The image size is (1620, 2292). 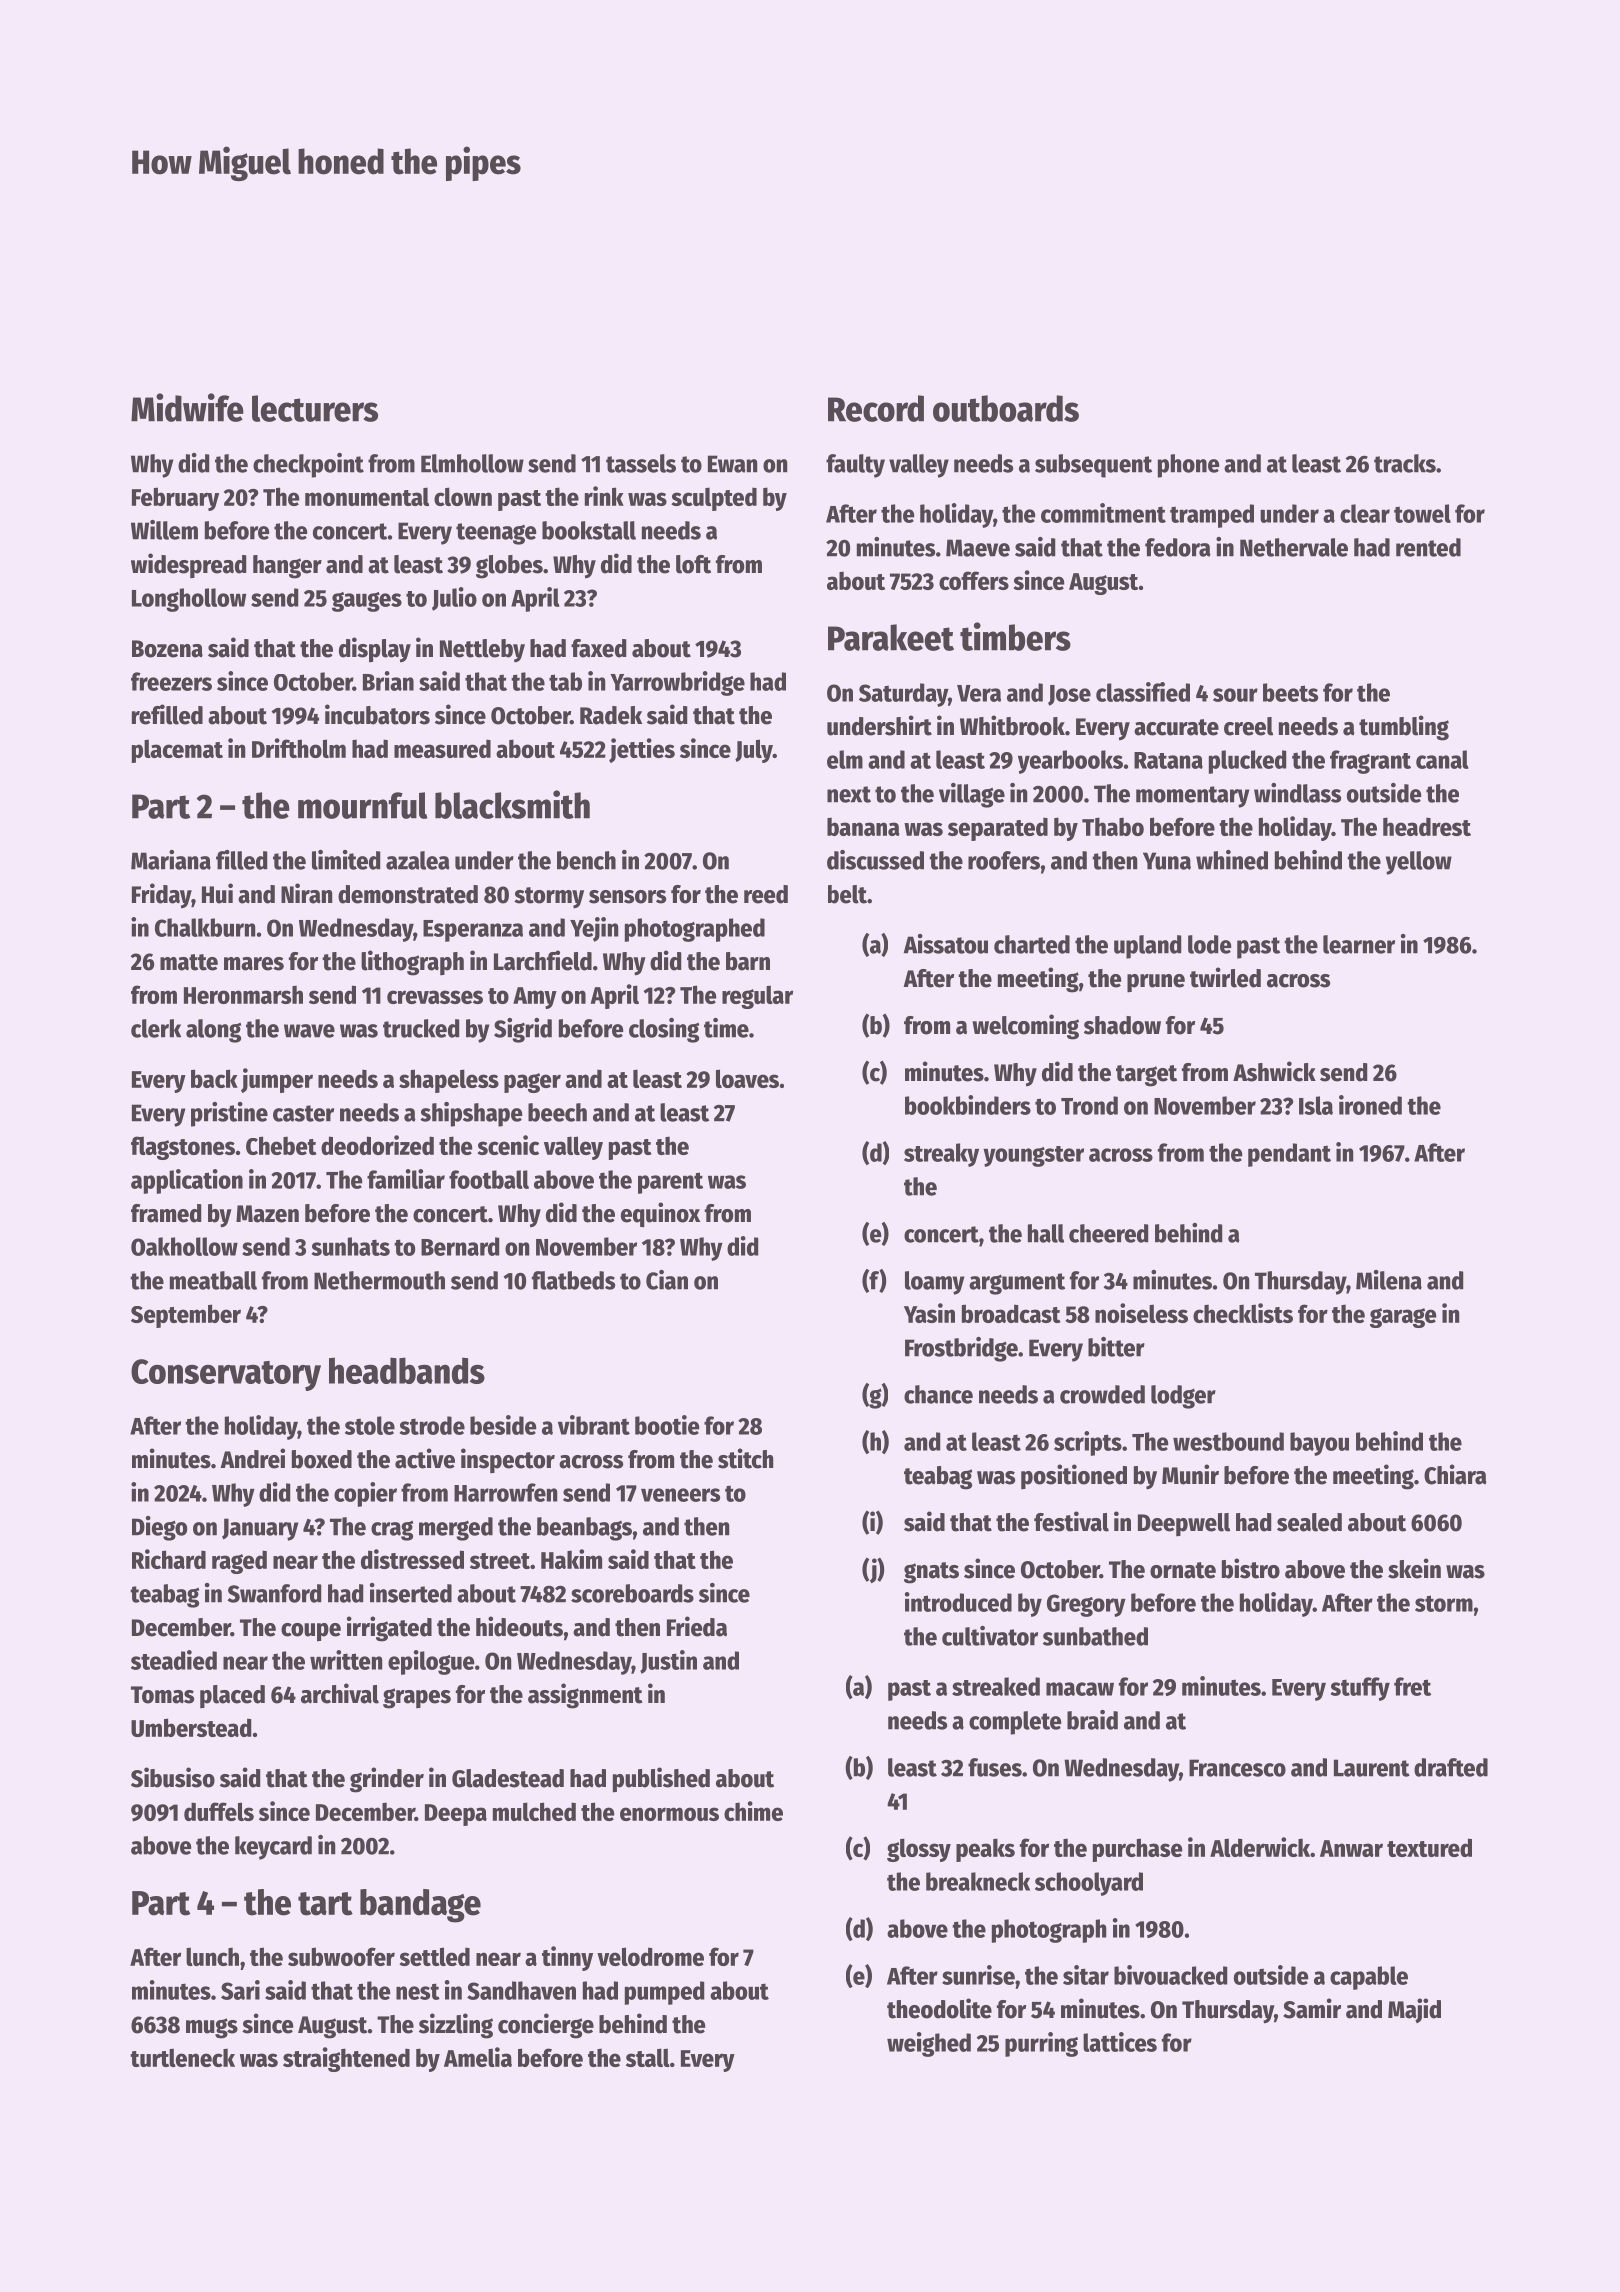 I want to click on turtleneck, so click(x=182, y=2057).
